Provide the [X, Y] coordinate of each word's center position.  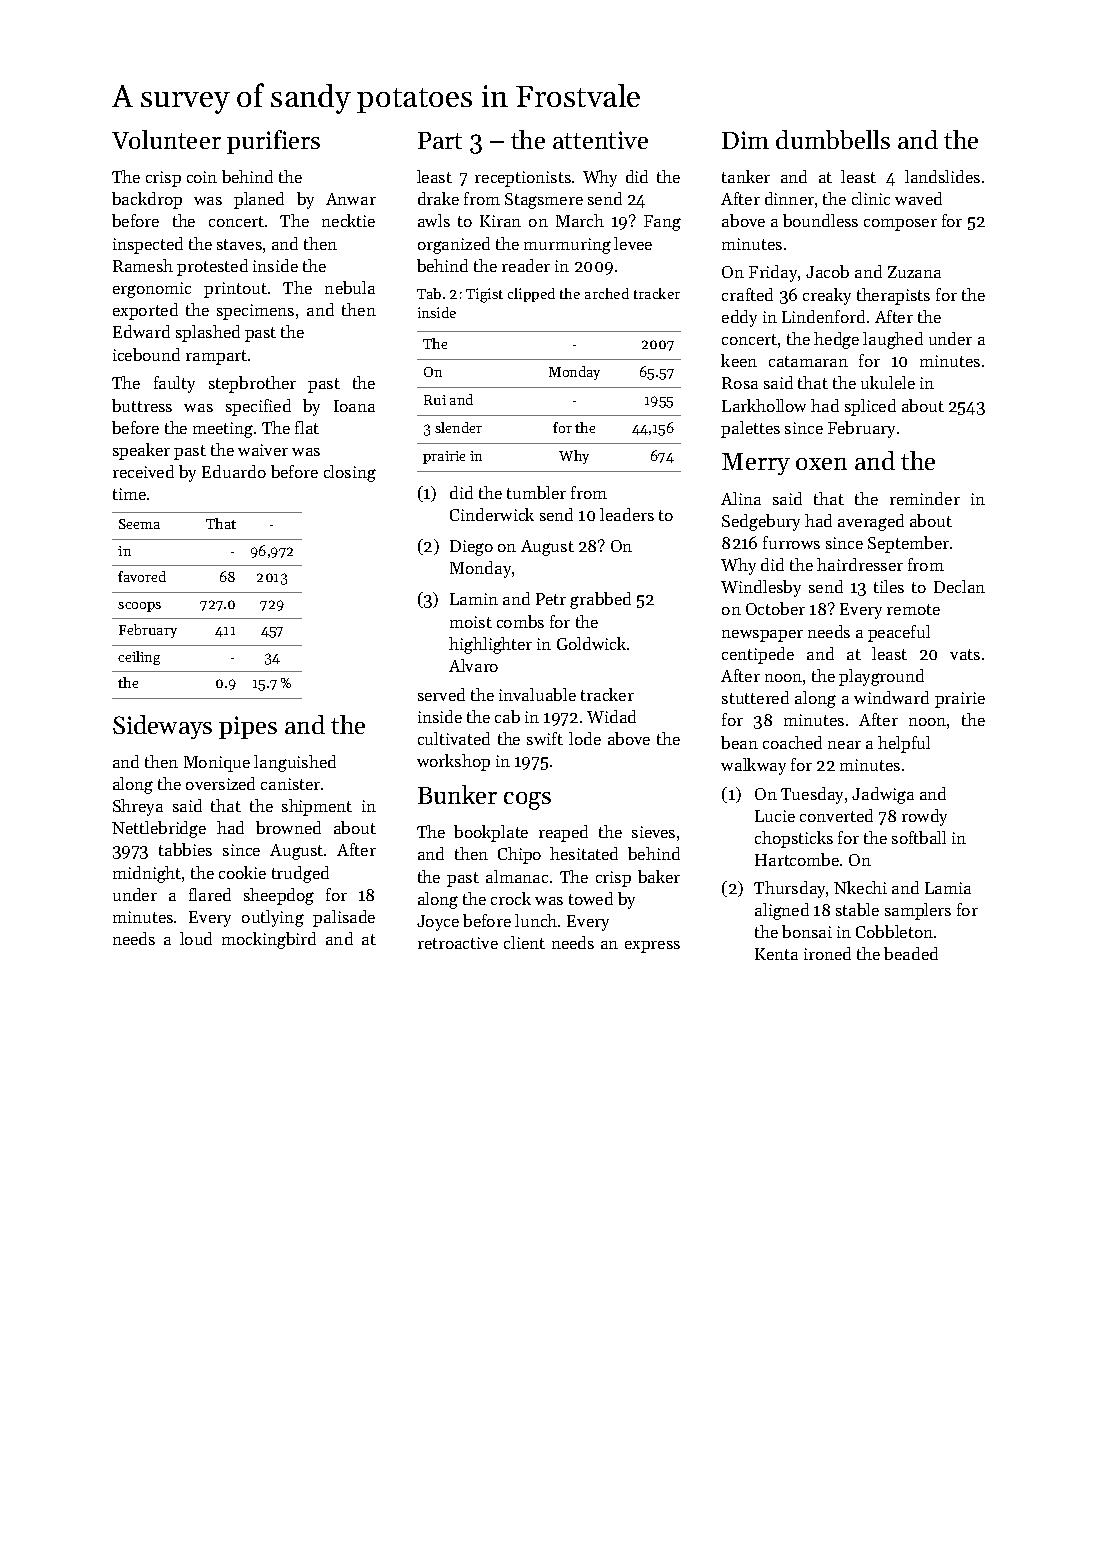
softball [919, 837]
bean [739, 742]
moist [471, 622]
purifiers [273, 142]
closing [350, 473]
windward [891, 697]
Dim [745, 140]
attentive [600, 140]
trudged [300, 874]
